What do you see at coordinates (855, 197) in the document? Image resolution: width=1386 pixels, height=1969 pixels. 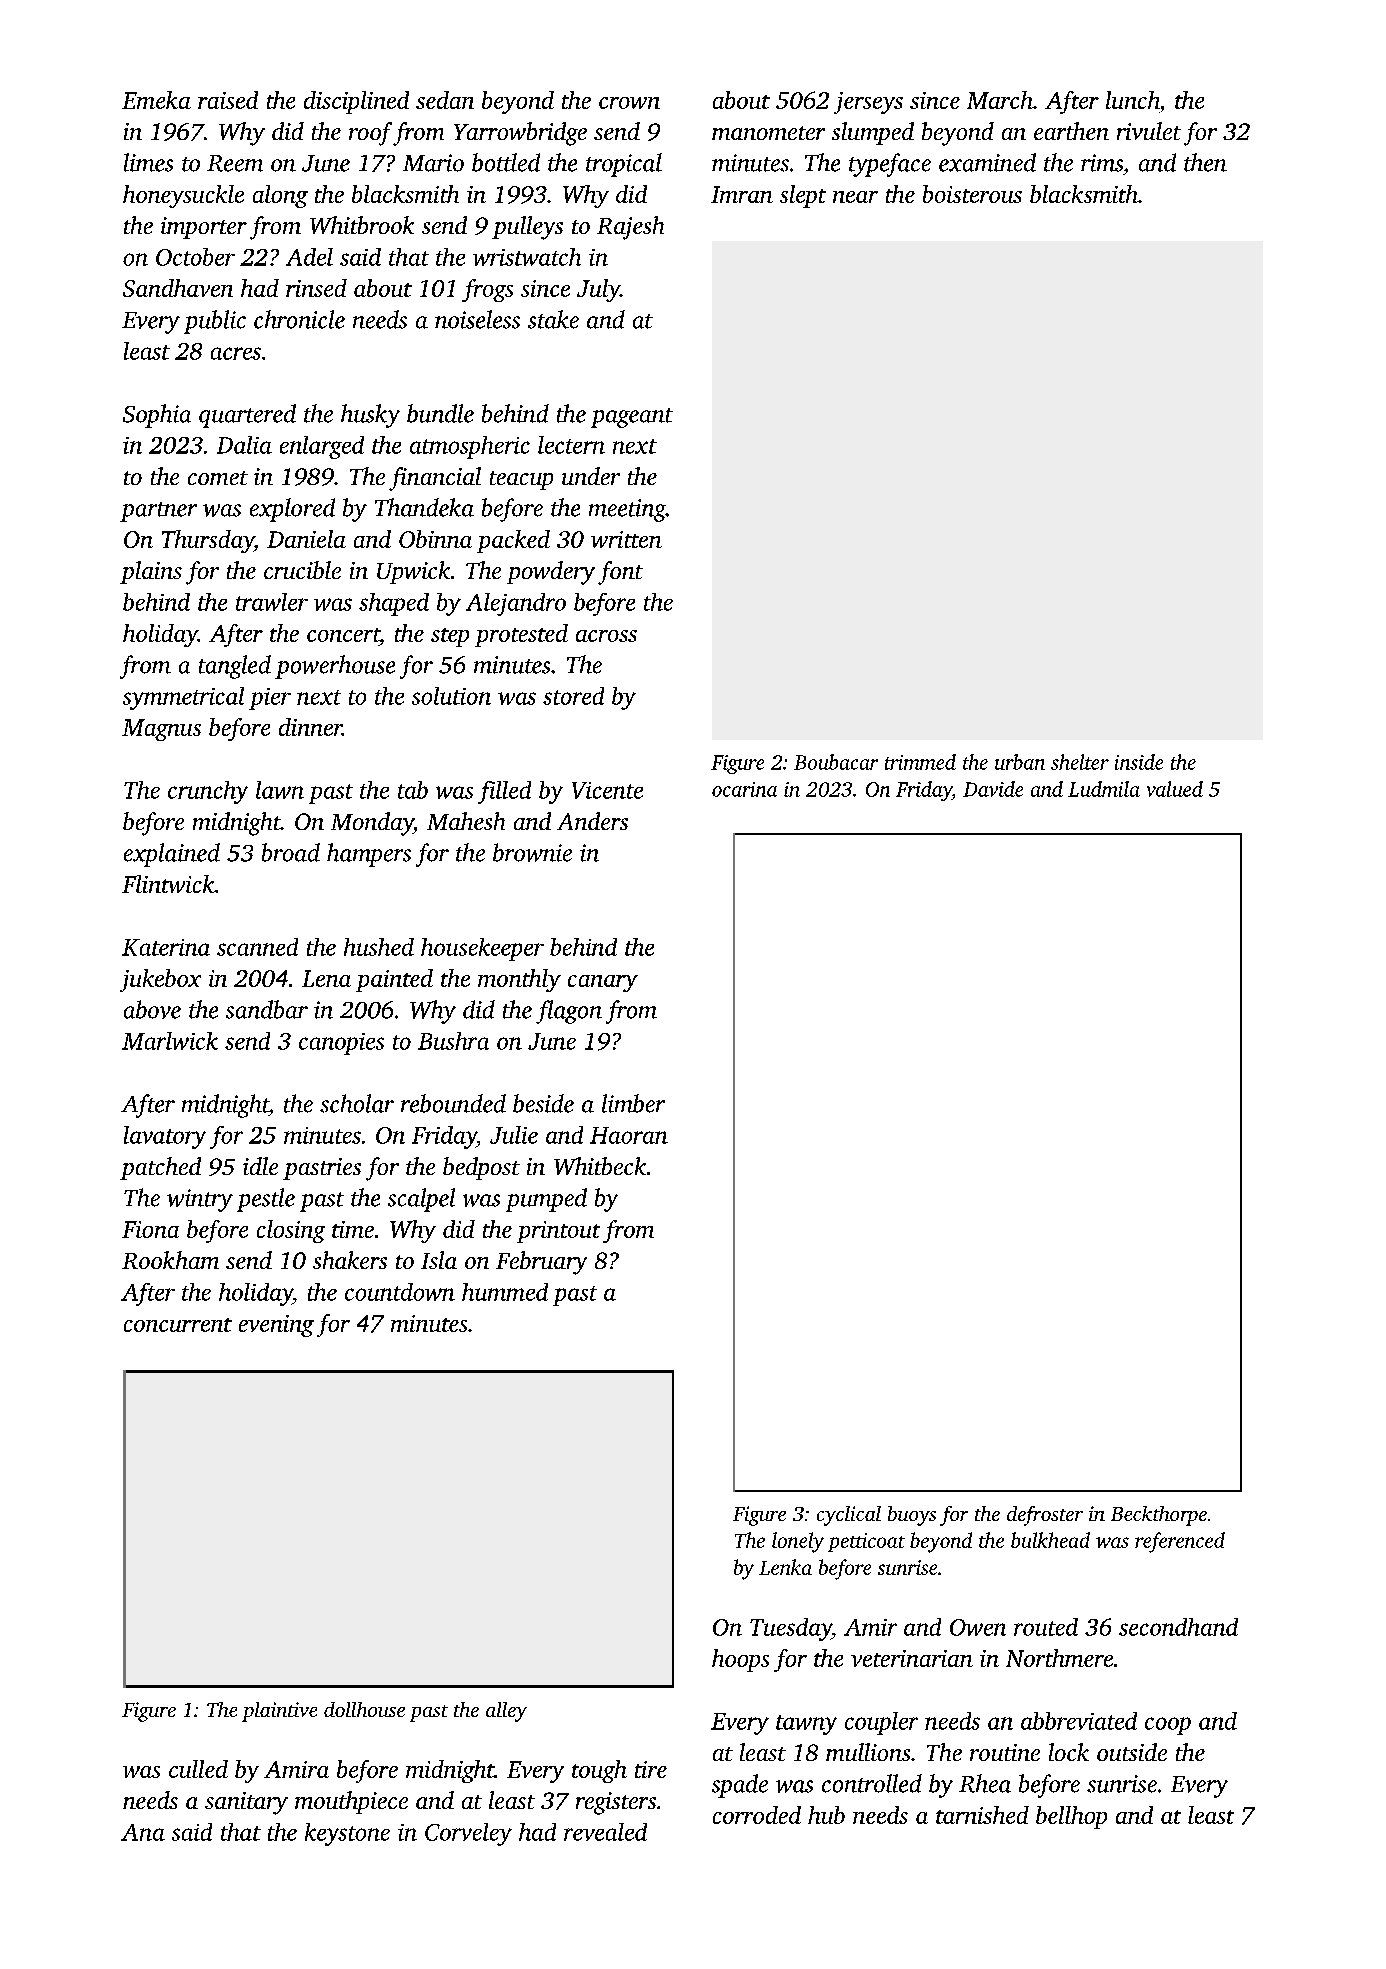 I see `near` at bounding box center [855, 197].
